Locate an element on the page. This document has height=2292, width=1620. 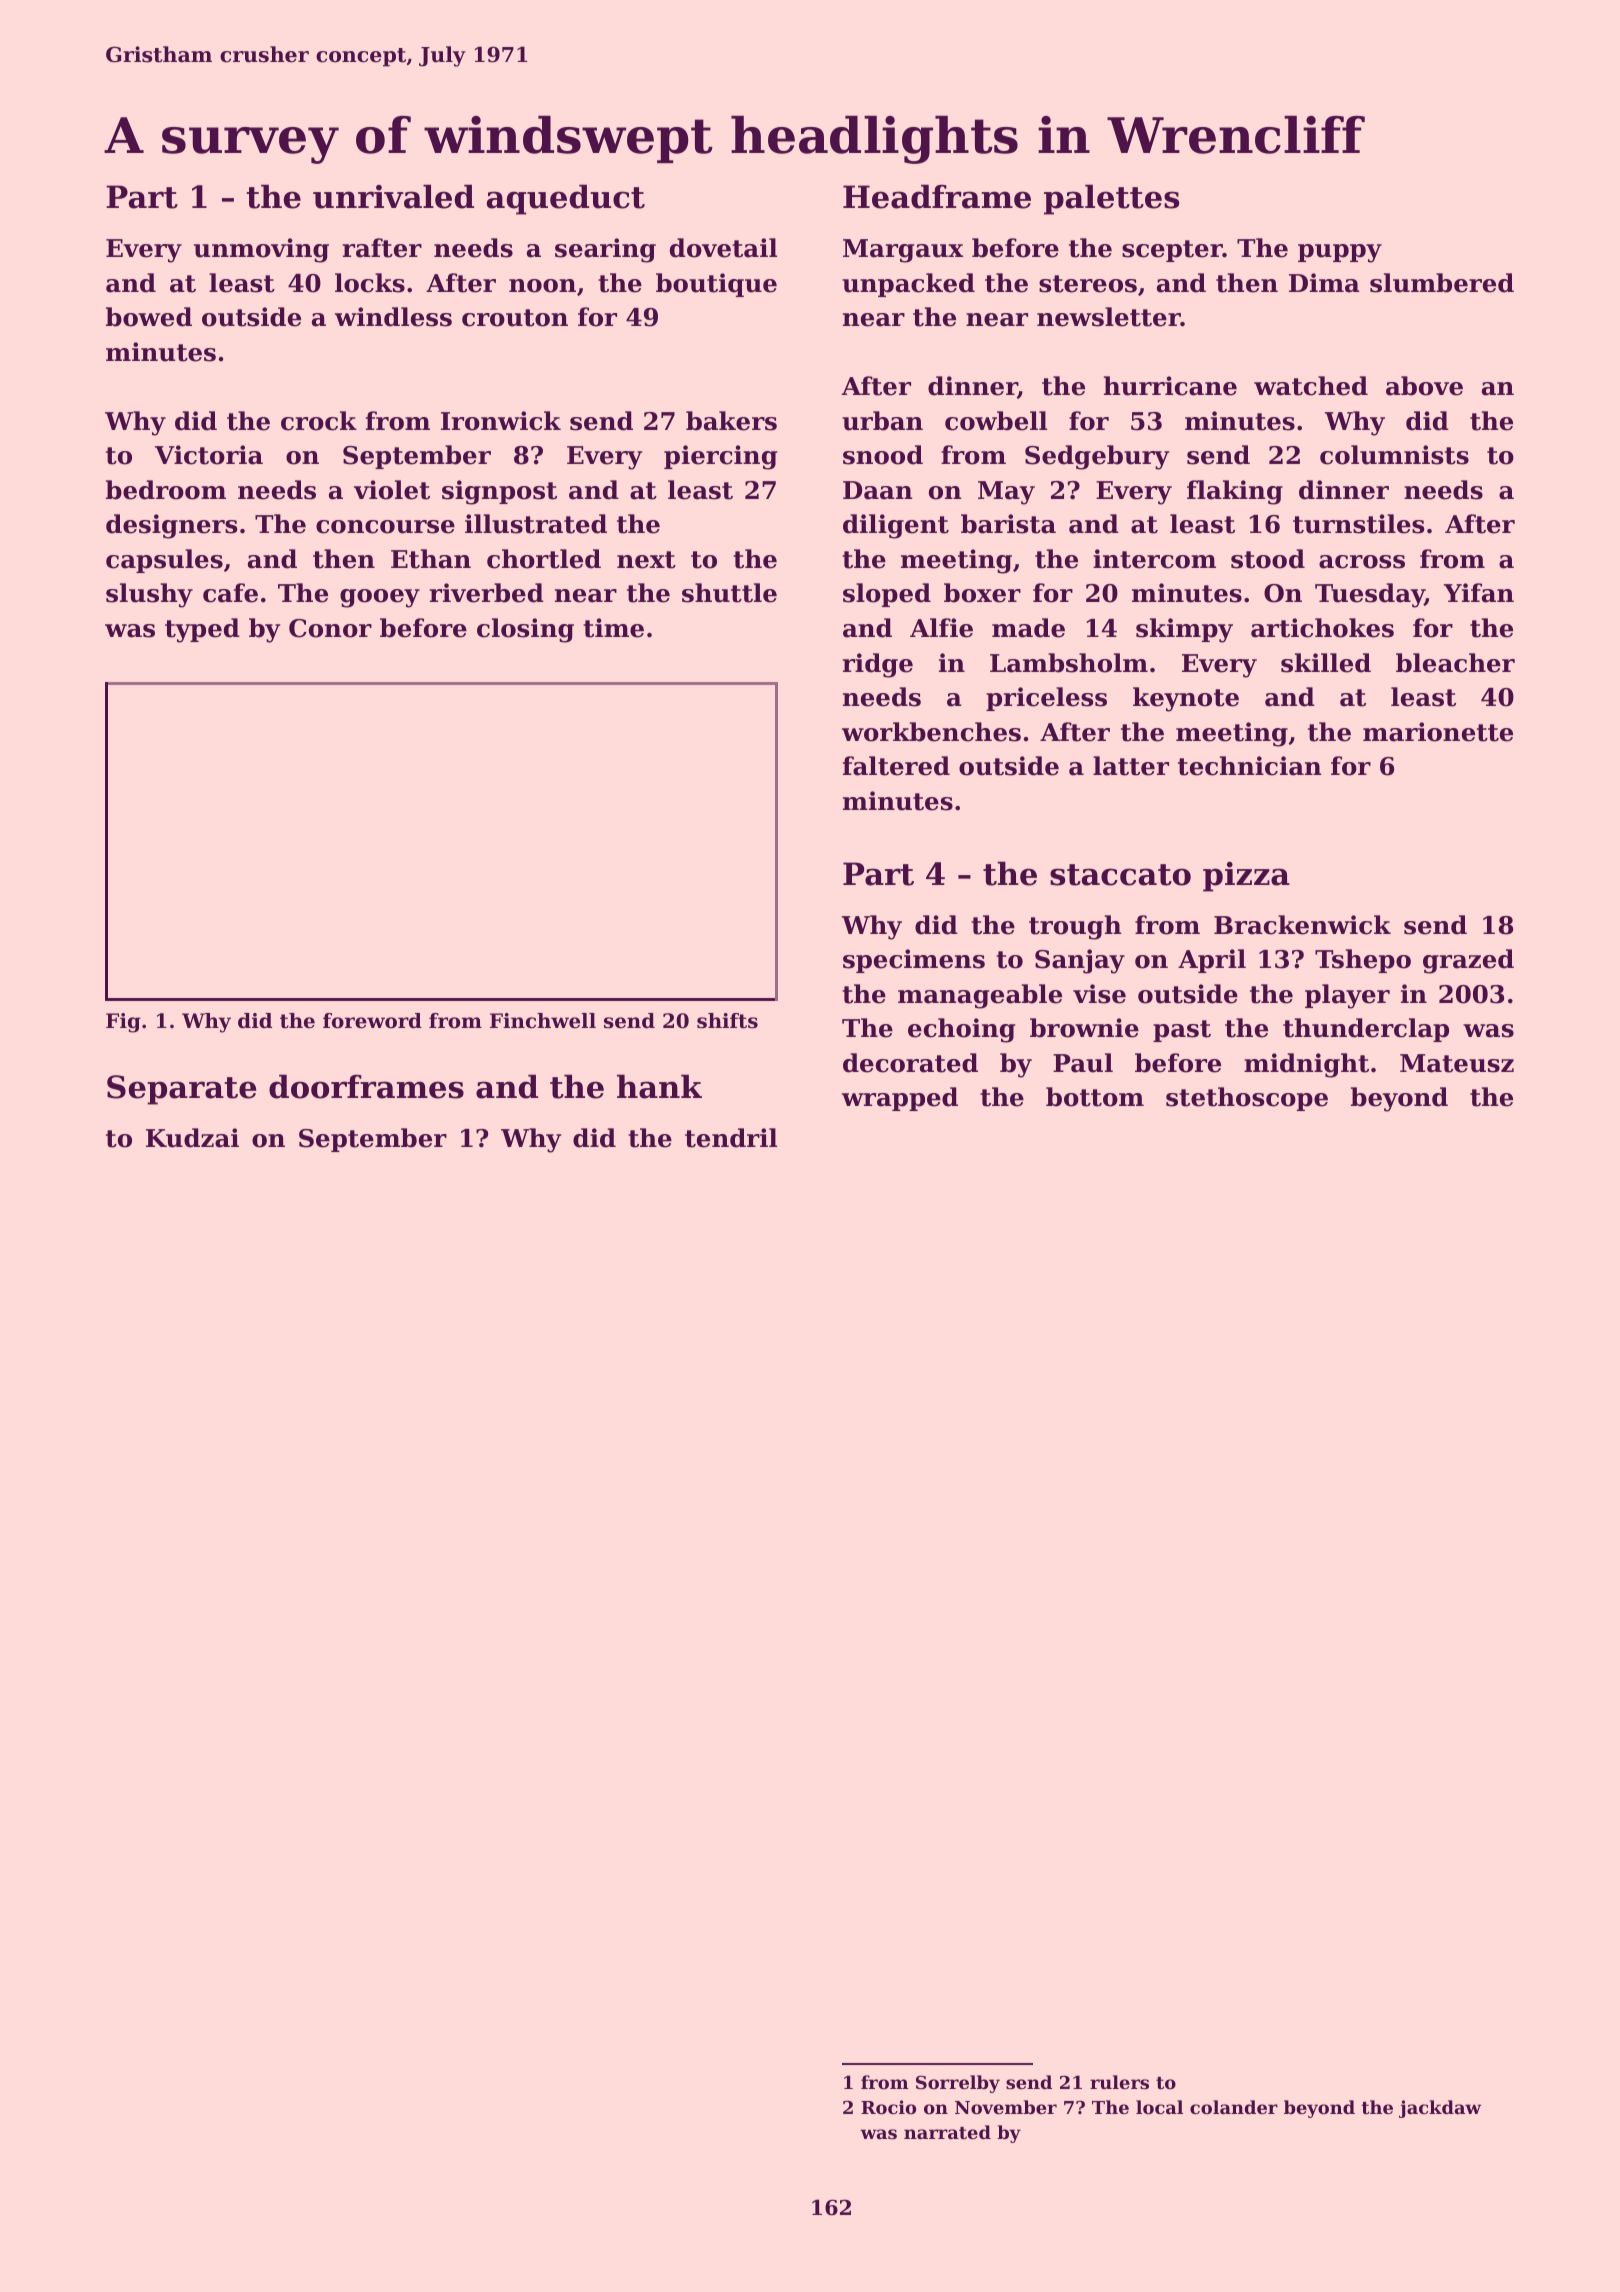
Kudzai is located at coordinates (192, 1138).
